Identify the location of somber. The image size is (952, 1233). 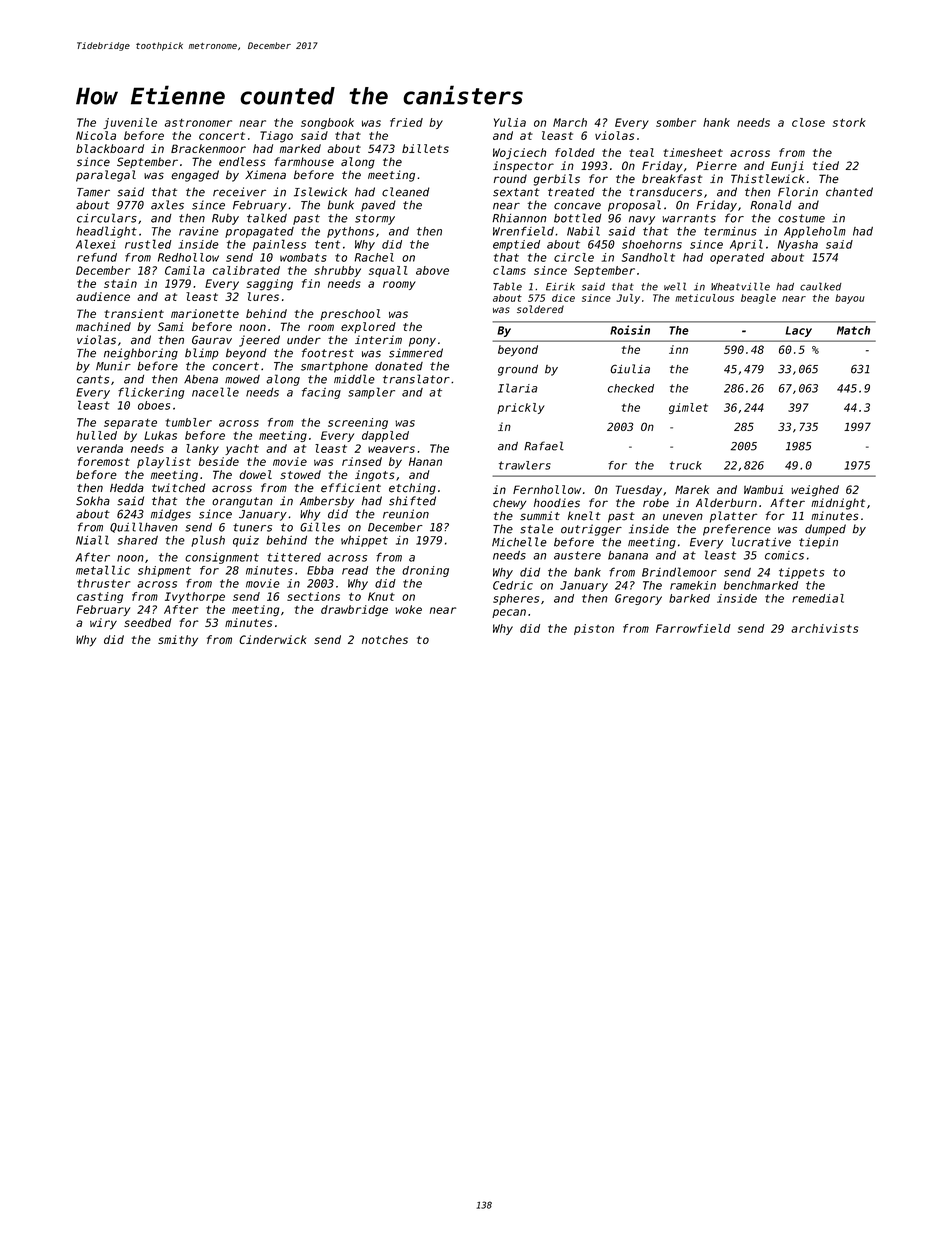
(676, 122).
